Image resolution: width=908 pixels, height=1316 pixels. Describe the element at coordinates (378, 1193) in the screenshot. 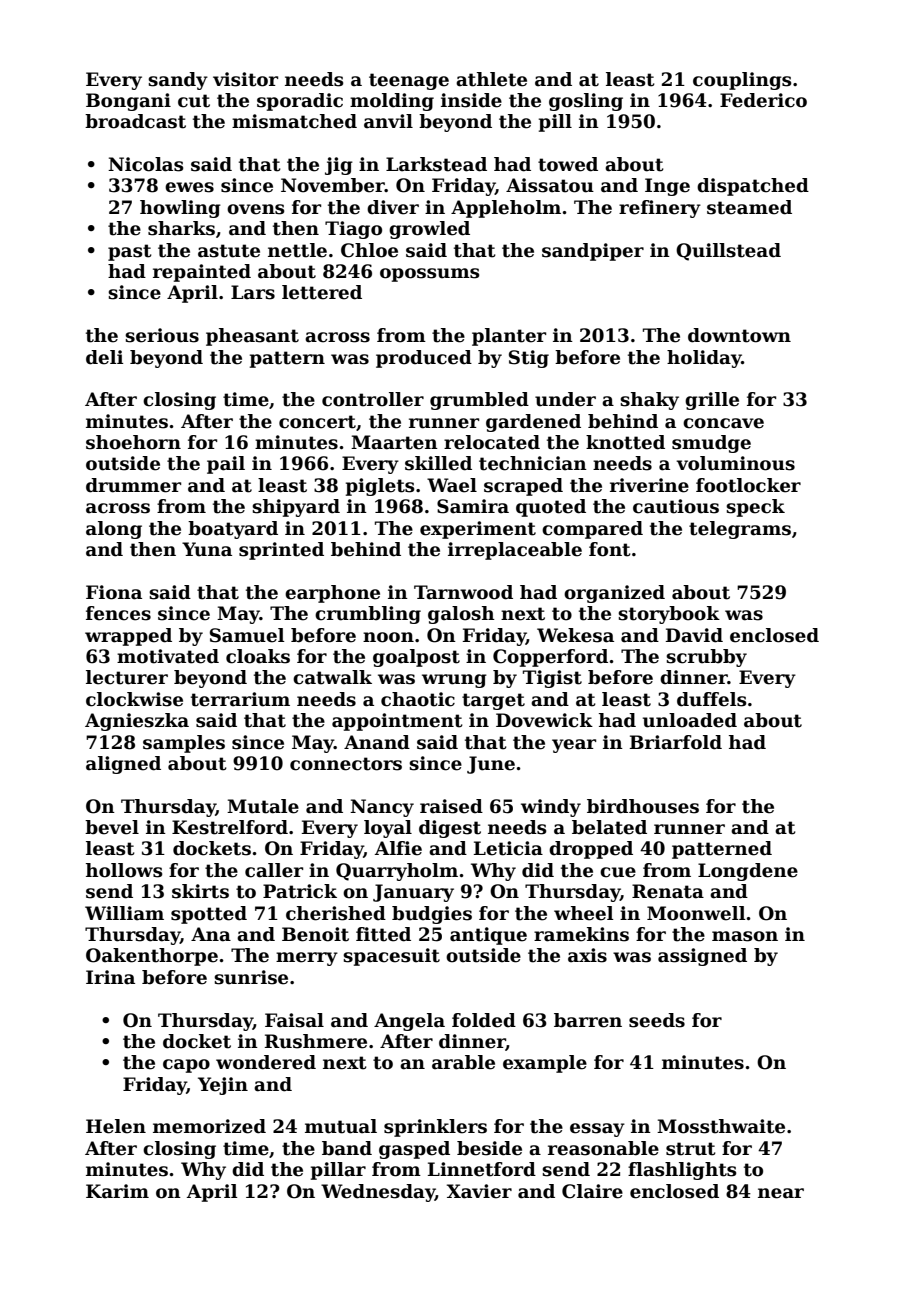

I see `Wednesday` at that location.
